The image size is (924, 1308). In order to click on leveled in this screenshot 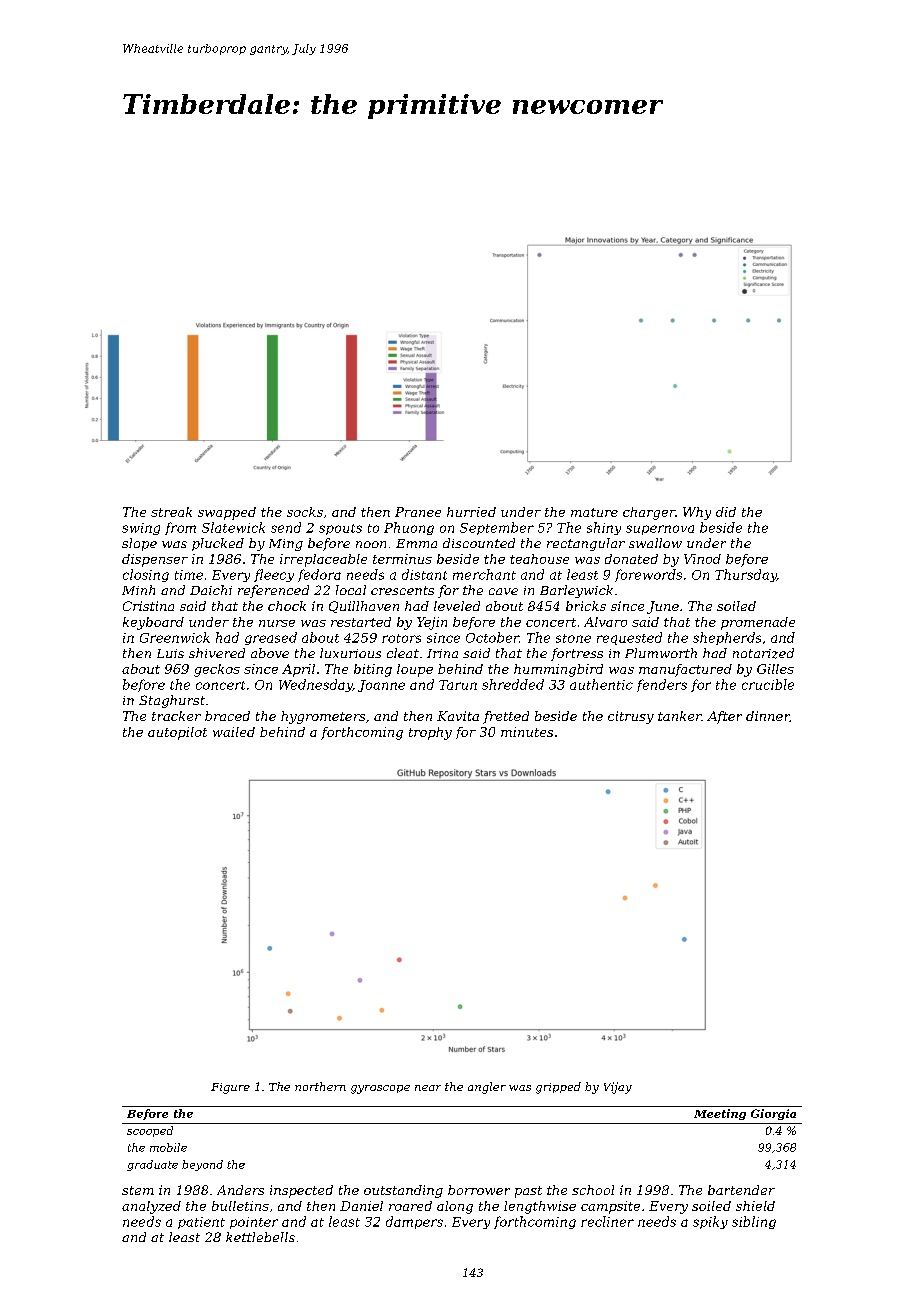, I will do `click(457, 606)`.
